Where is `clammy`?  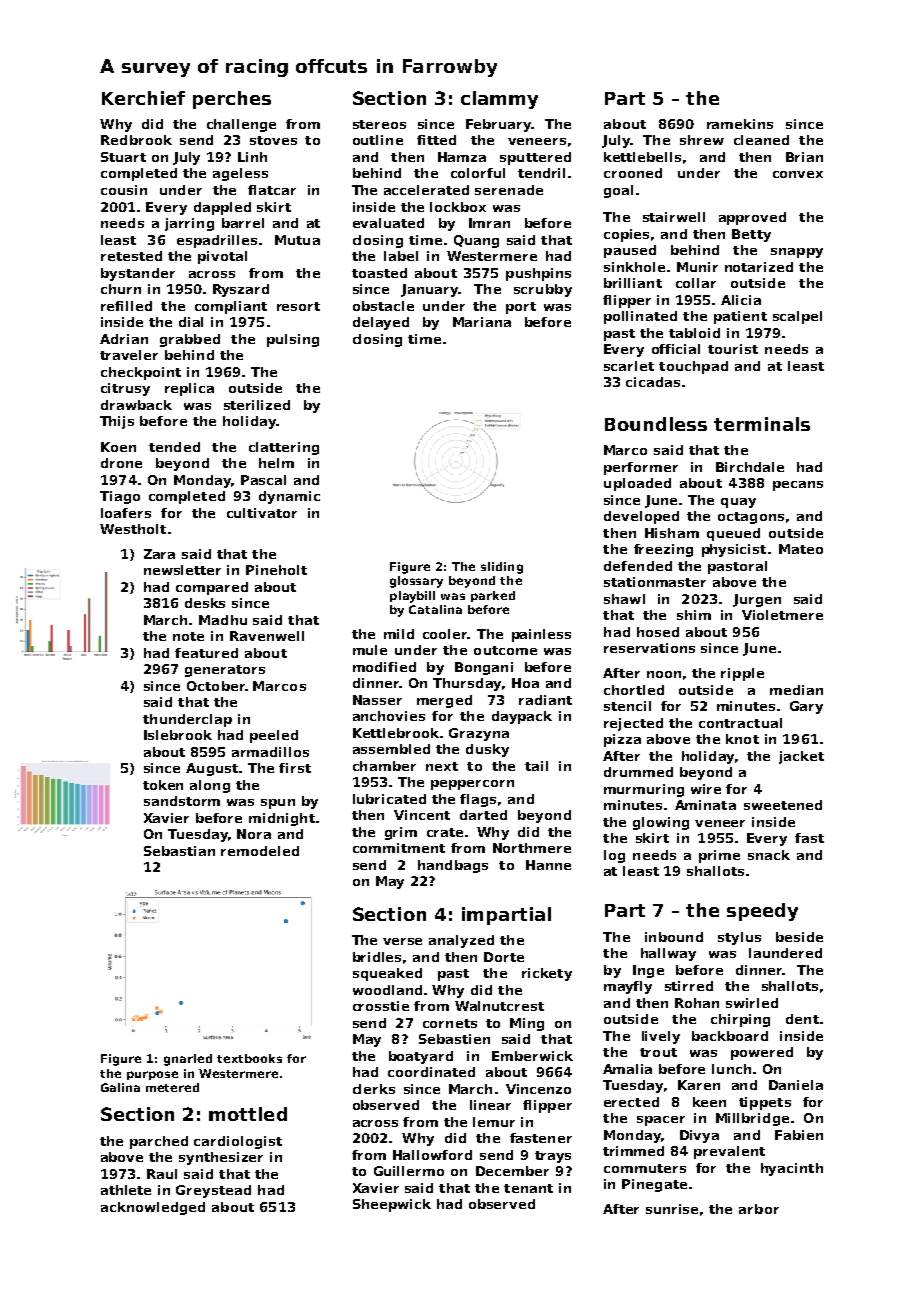 clammy is located at coordinates (499, 100).
